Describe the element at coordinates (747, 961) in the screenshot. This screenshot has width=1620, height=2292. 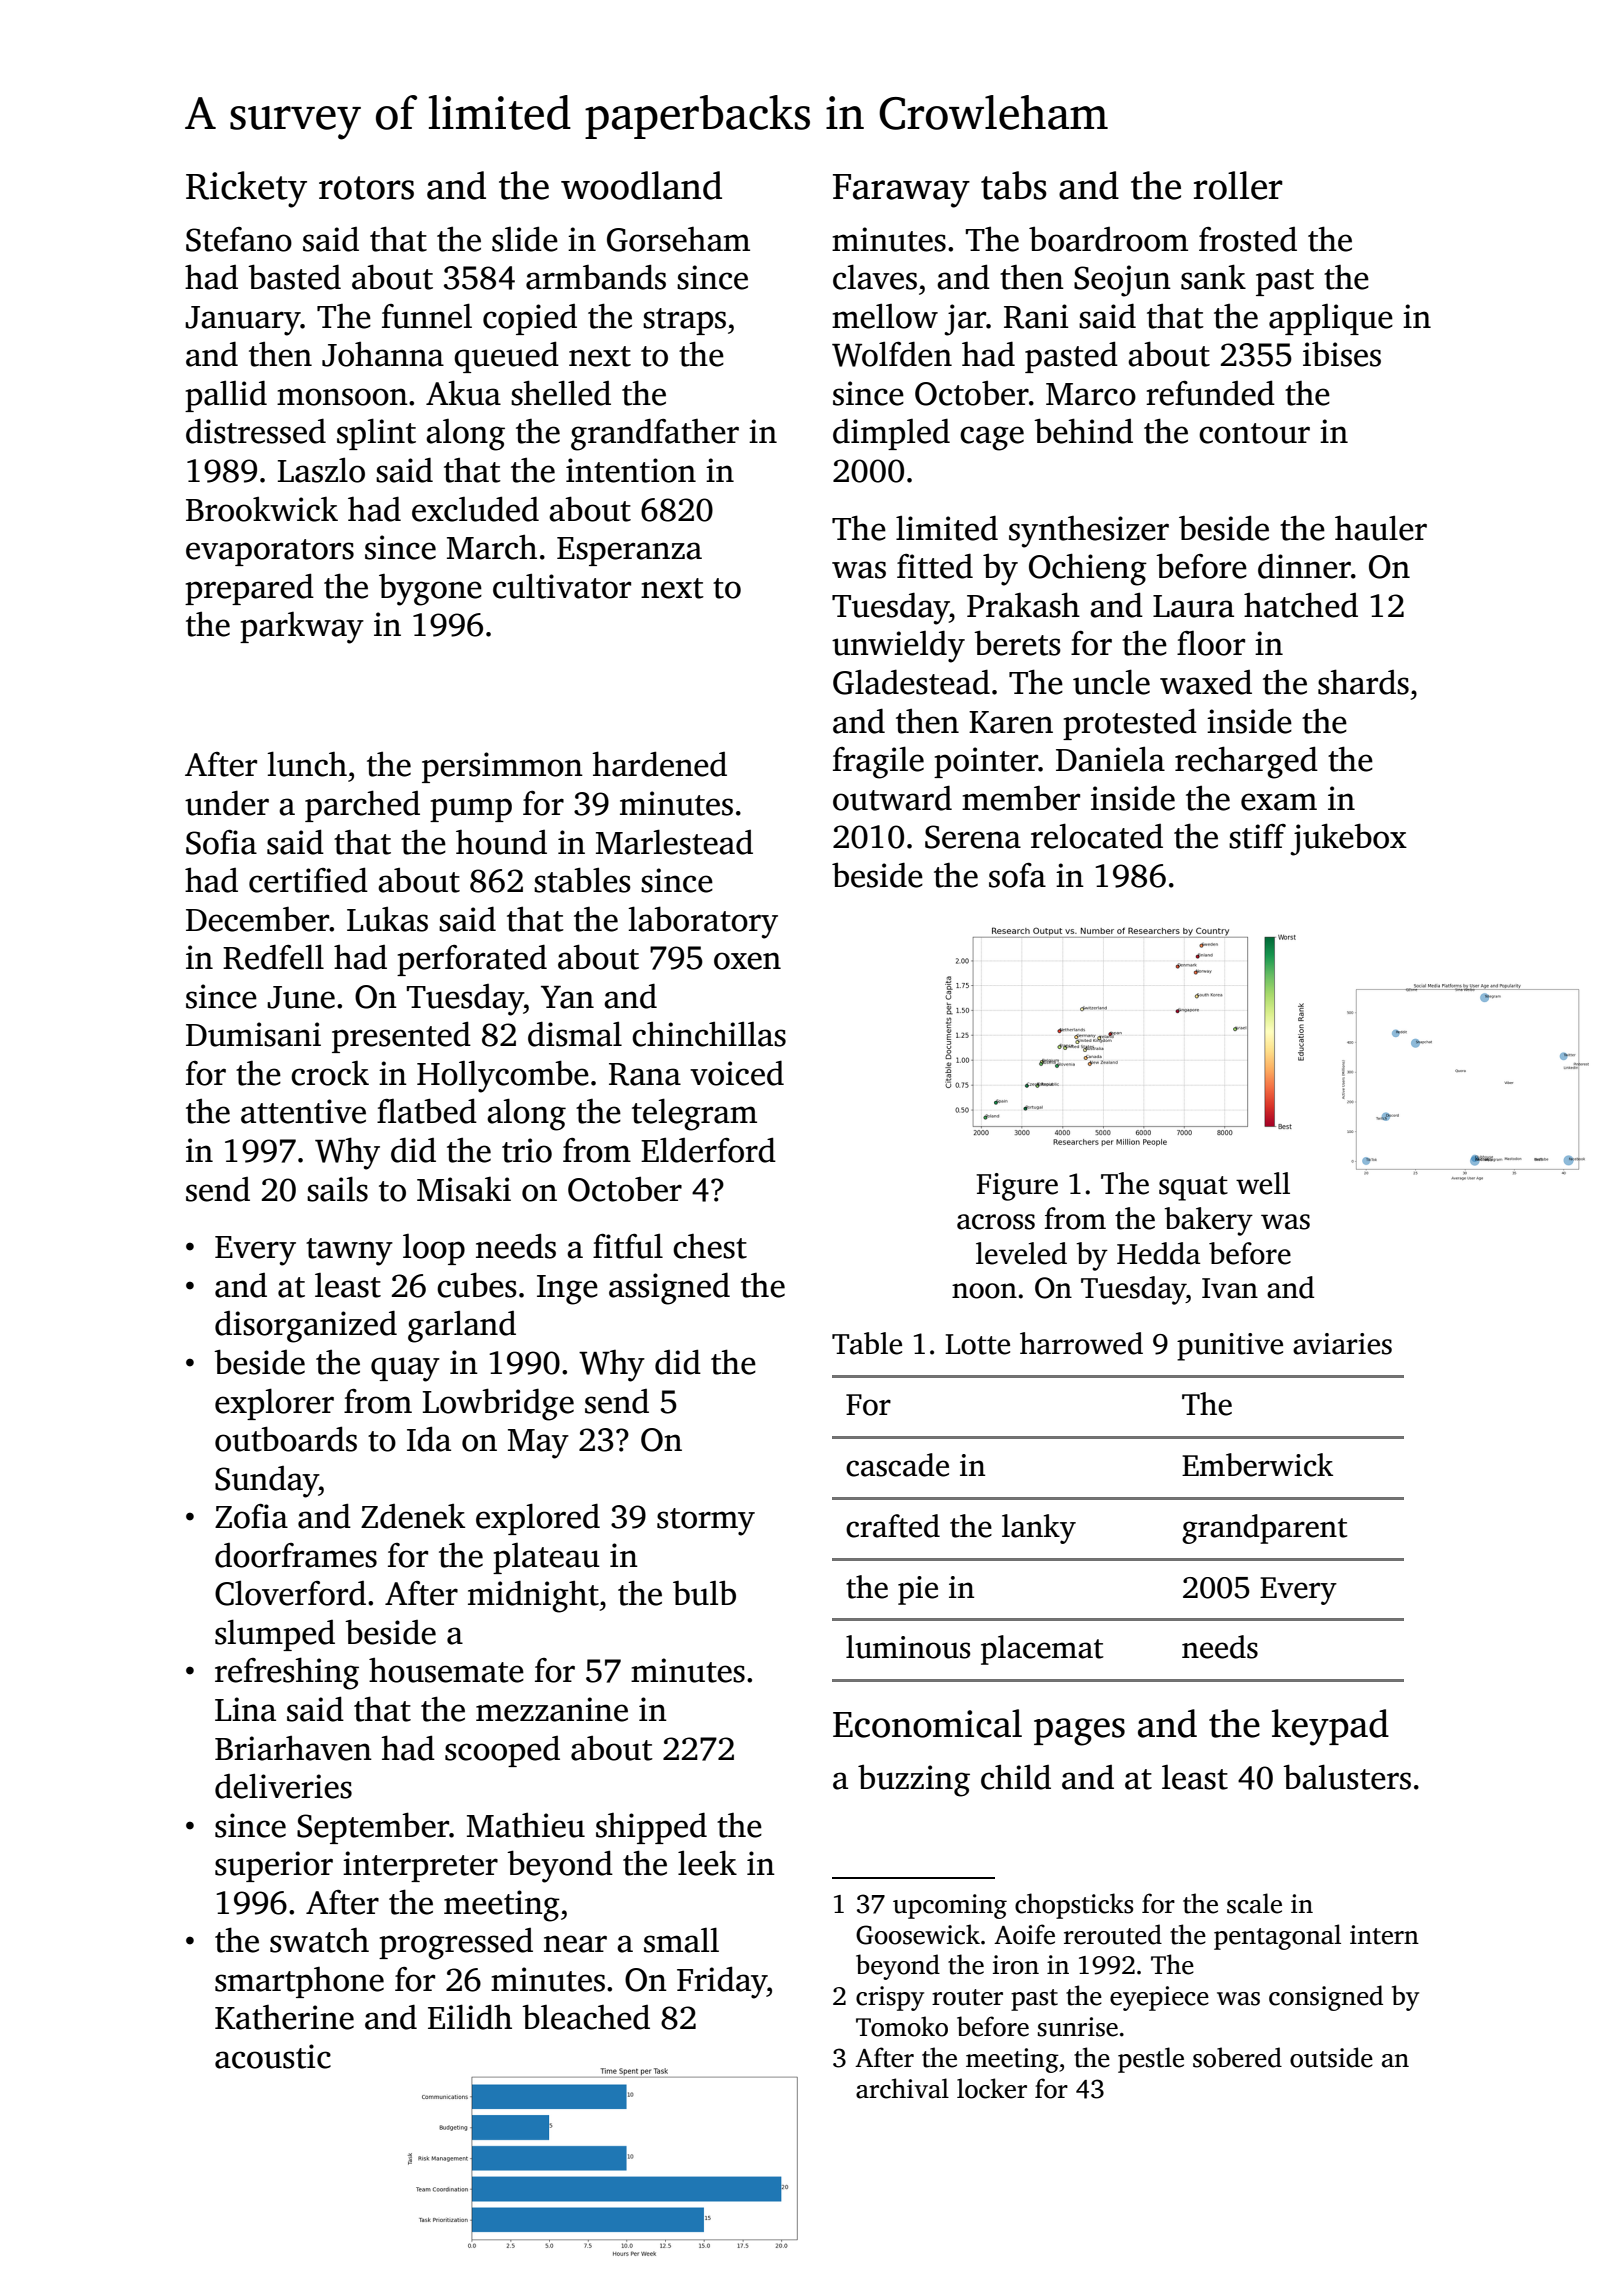
I see `oxen` at that location.
